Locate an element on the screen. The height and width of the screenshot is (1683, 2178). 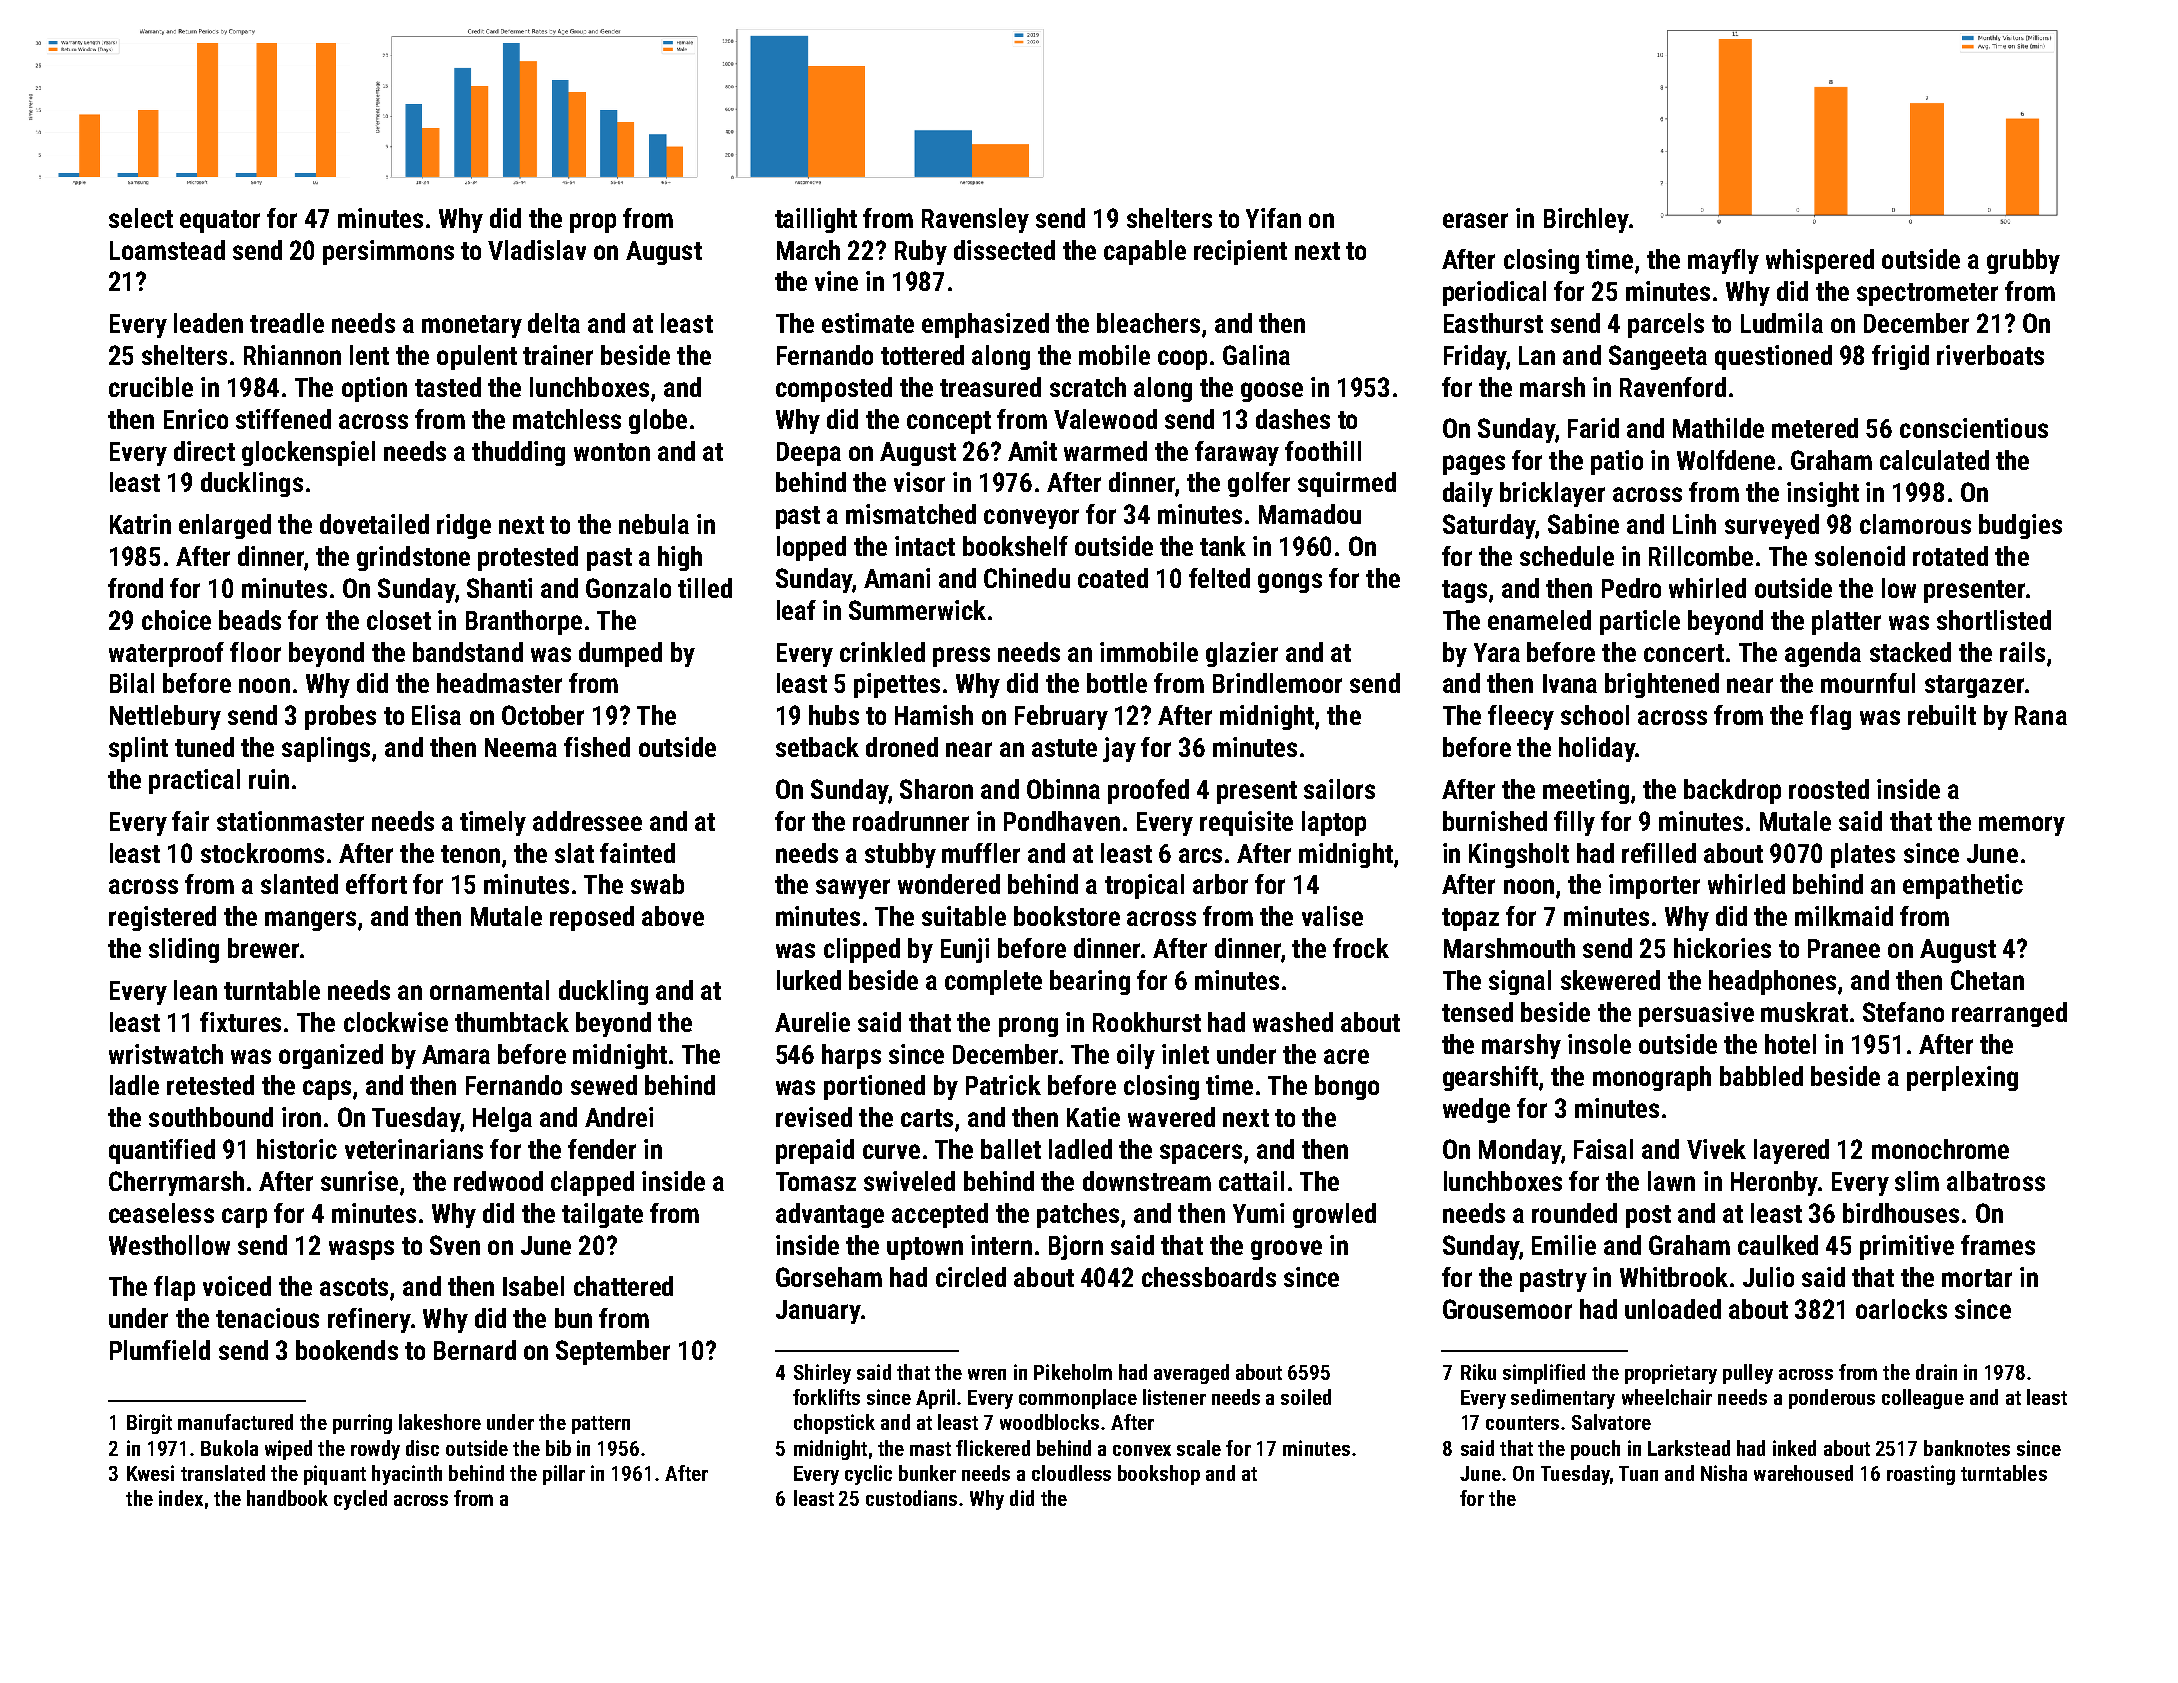
iron is located at coordinates (301, 1117).
